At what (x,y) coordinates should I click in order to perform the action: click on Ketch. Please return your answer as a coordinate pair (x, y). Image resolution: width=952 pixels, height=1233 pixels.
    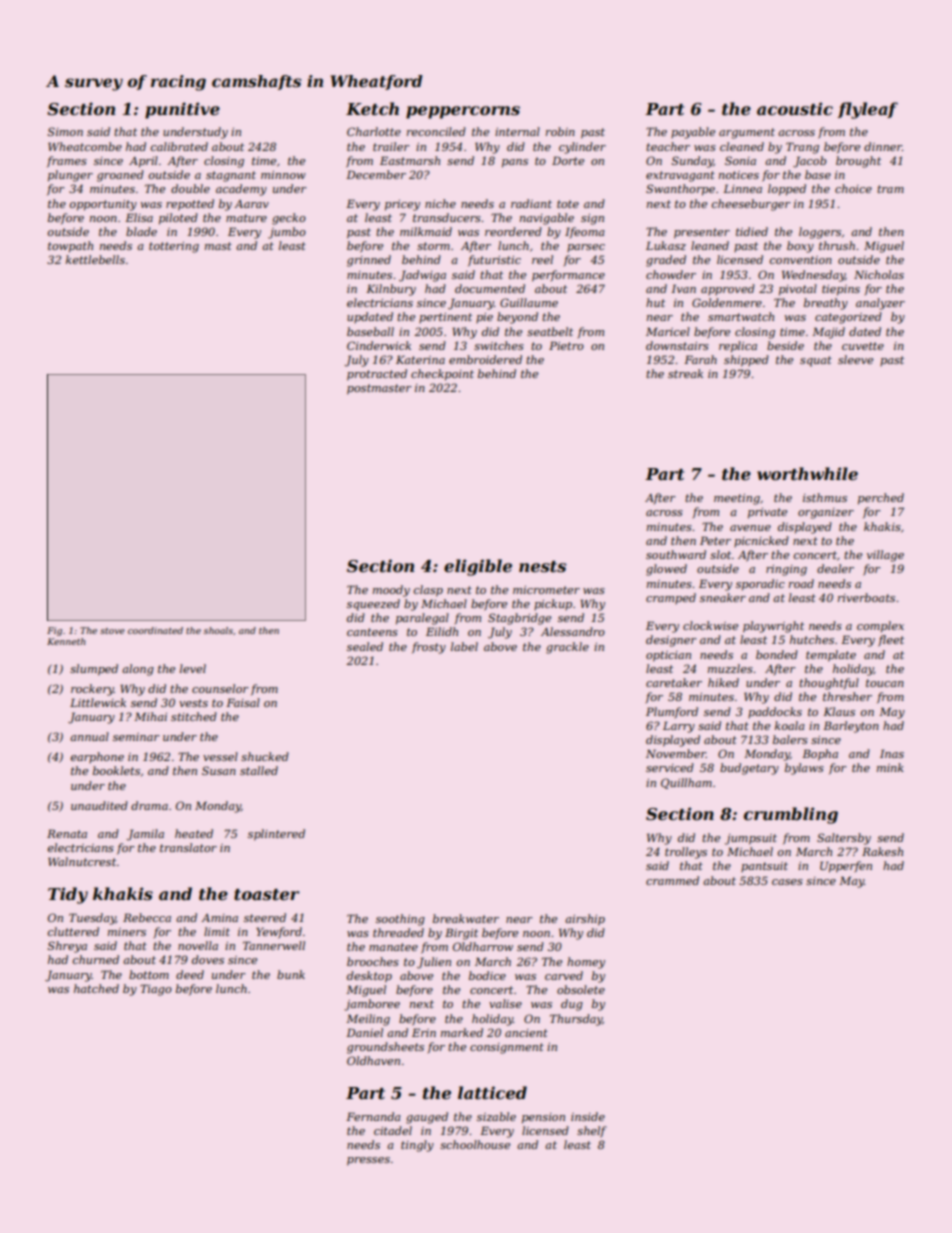
    Looking at the image, I should click on (372, 109).
